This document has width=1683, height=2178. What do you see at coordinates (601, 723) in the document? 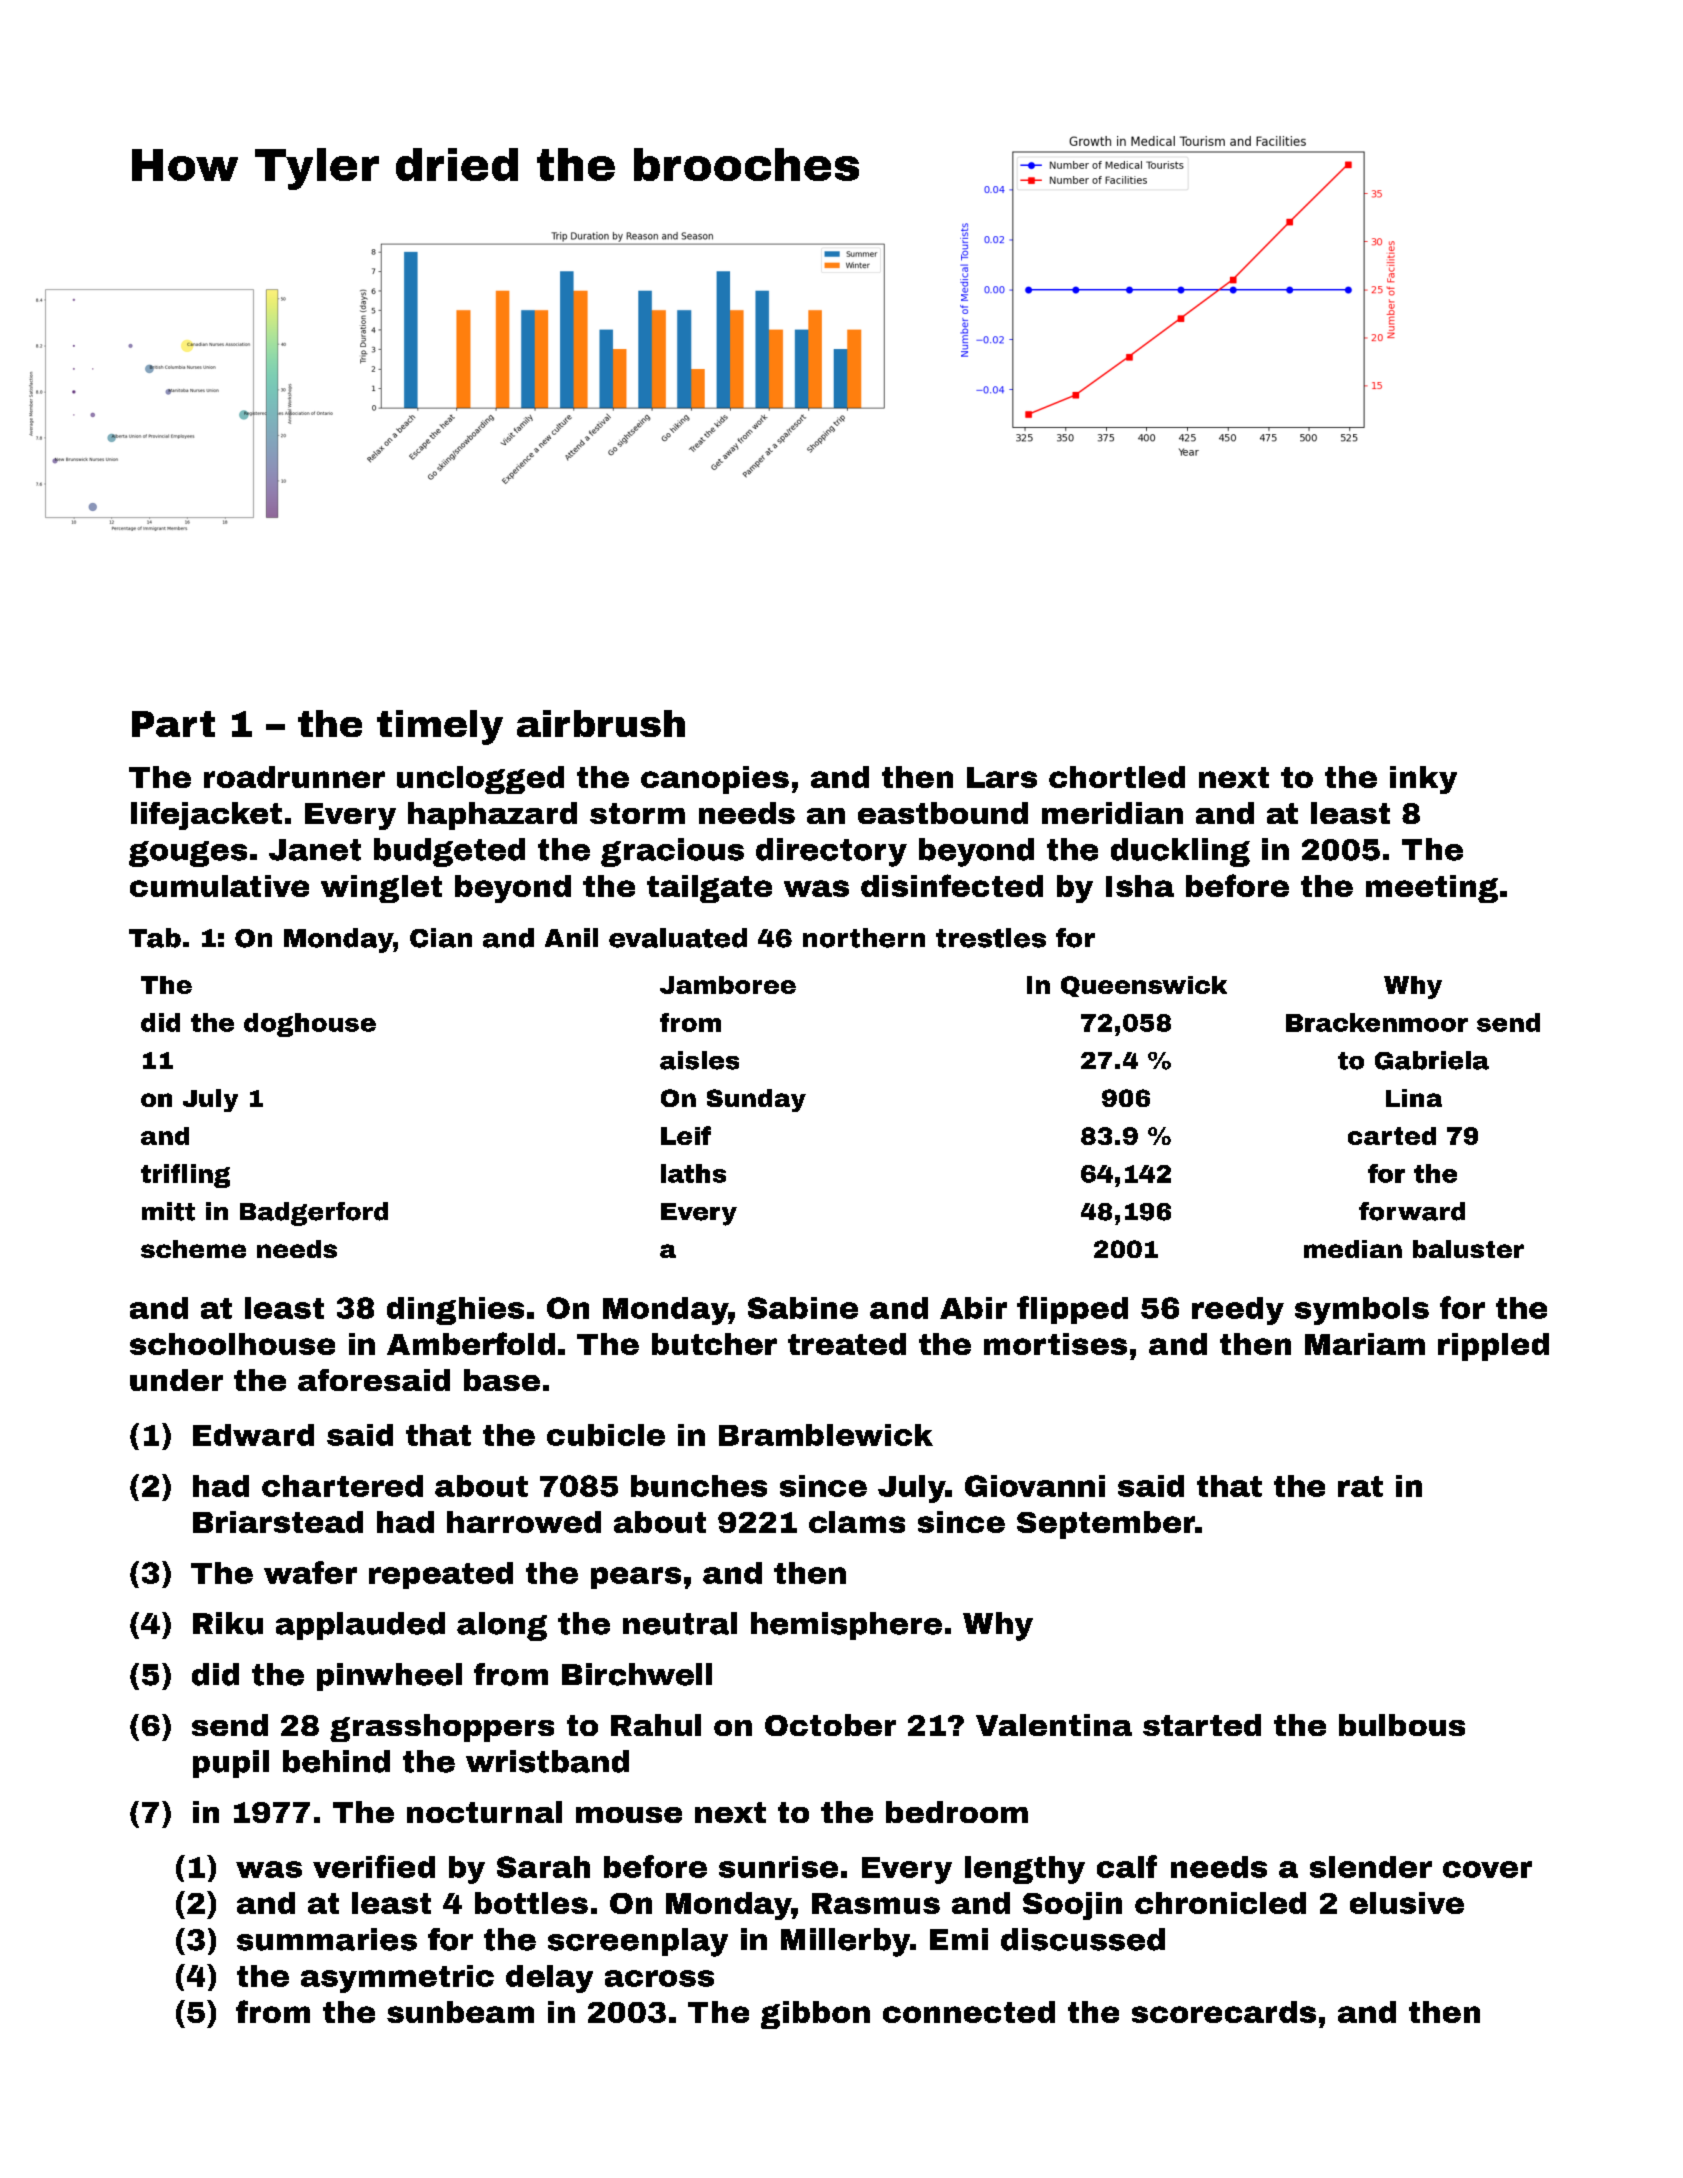
I see `airbrush` at bounding box center [601, 723].
